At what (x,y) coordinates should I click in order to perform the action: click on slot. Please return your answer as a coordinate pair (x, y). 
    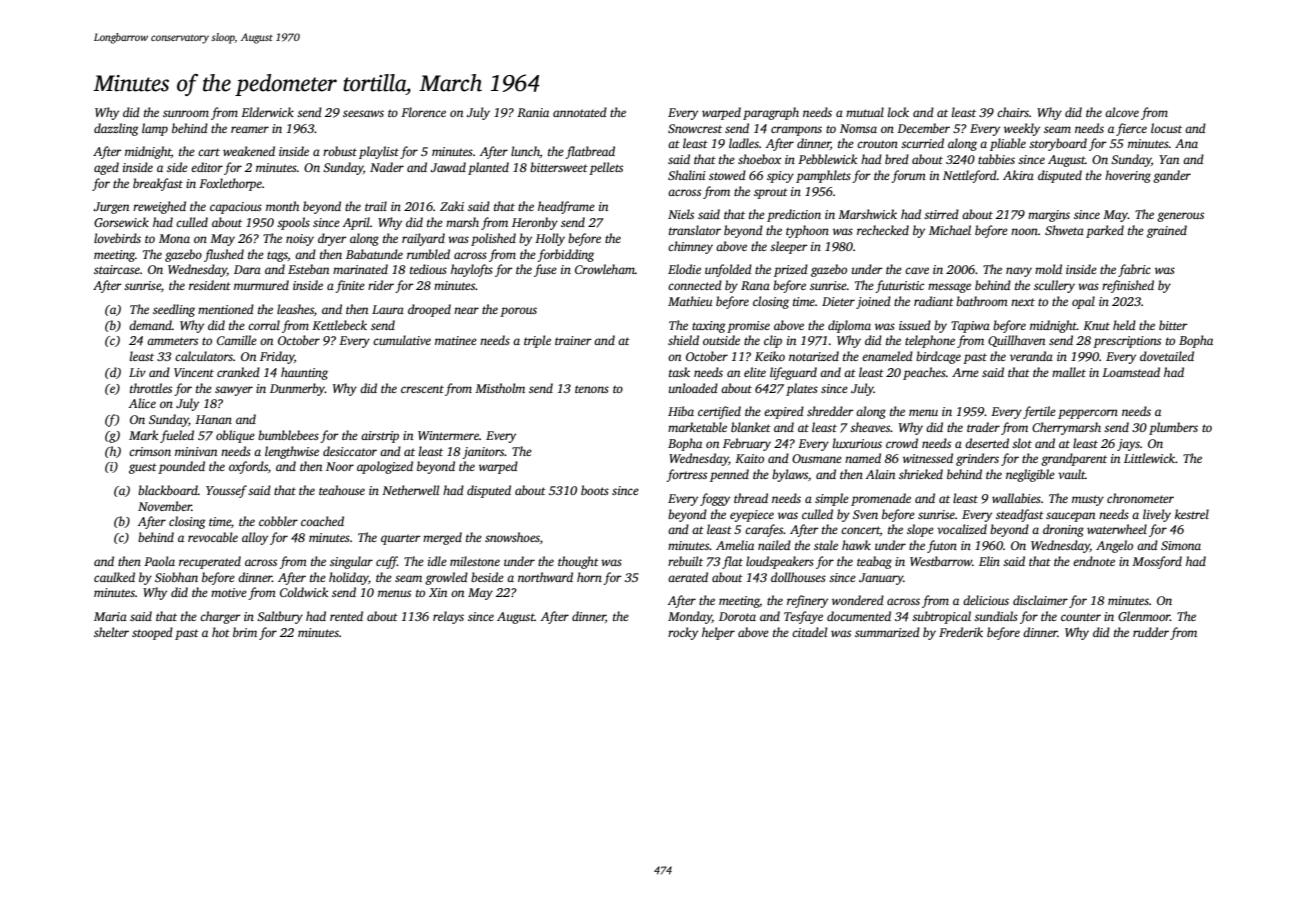
    Looking at the image, I should click on (1022, 443).
